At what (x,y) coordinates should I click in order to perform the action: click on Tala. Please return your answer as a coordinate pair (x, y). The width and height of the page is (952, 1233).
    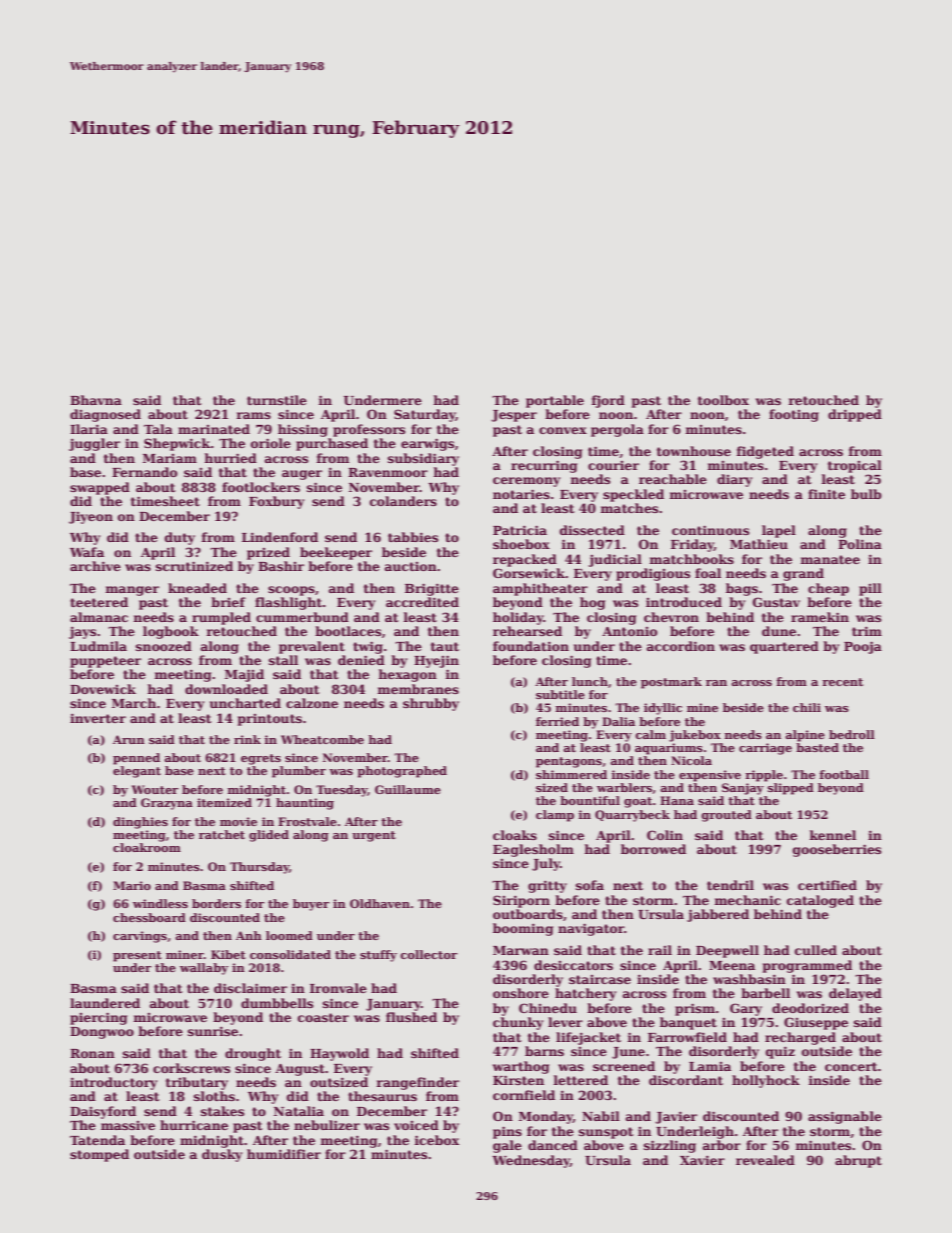
    Looking at the image, I should click on (158, 429).
